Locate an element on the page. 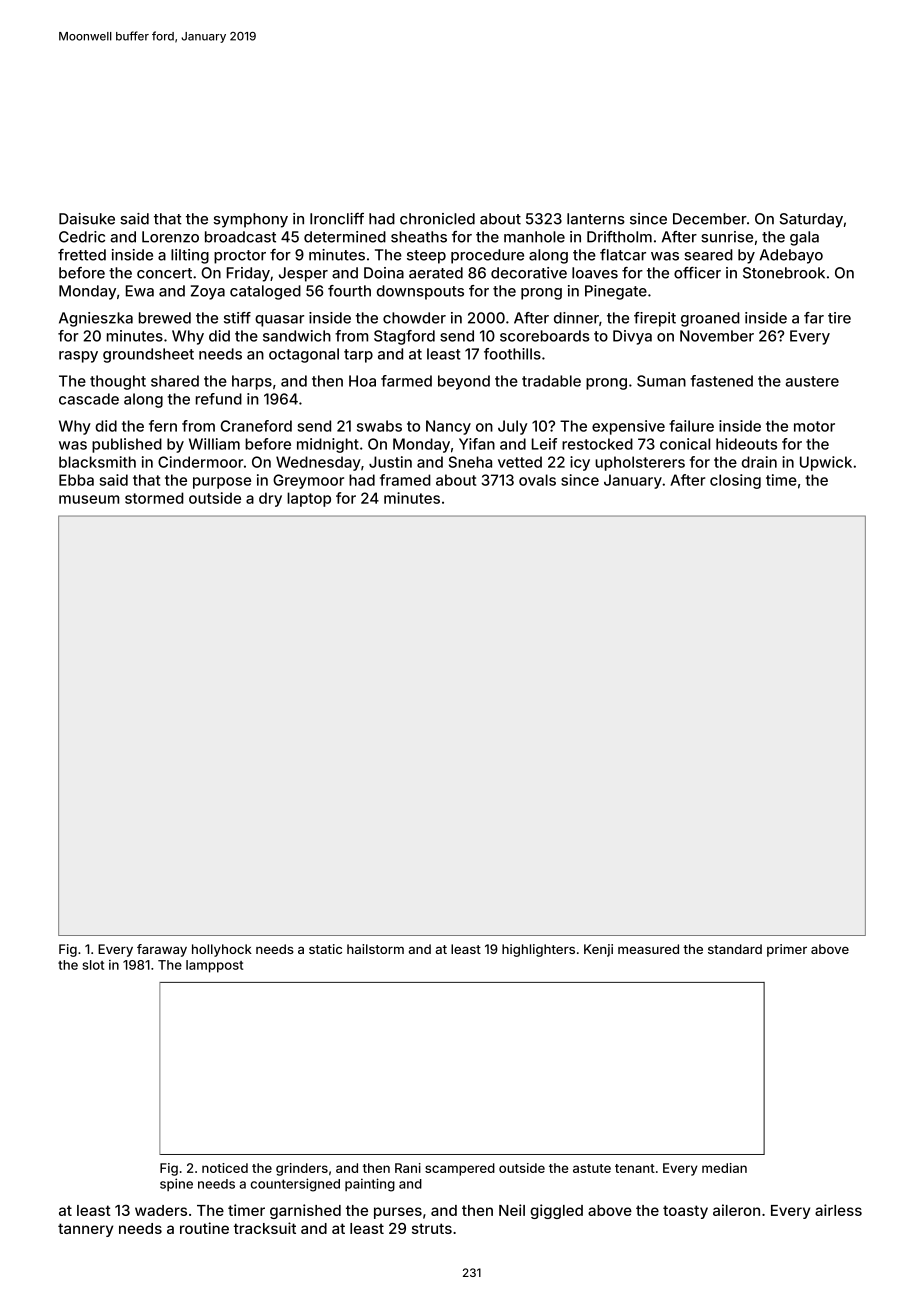 The height and width of the page is (1308, 924). tradable is located at coordinates (551, 381).
